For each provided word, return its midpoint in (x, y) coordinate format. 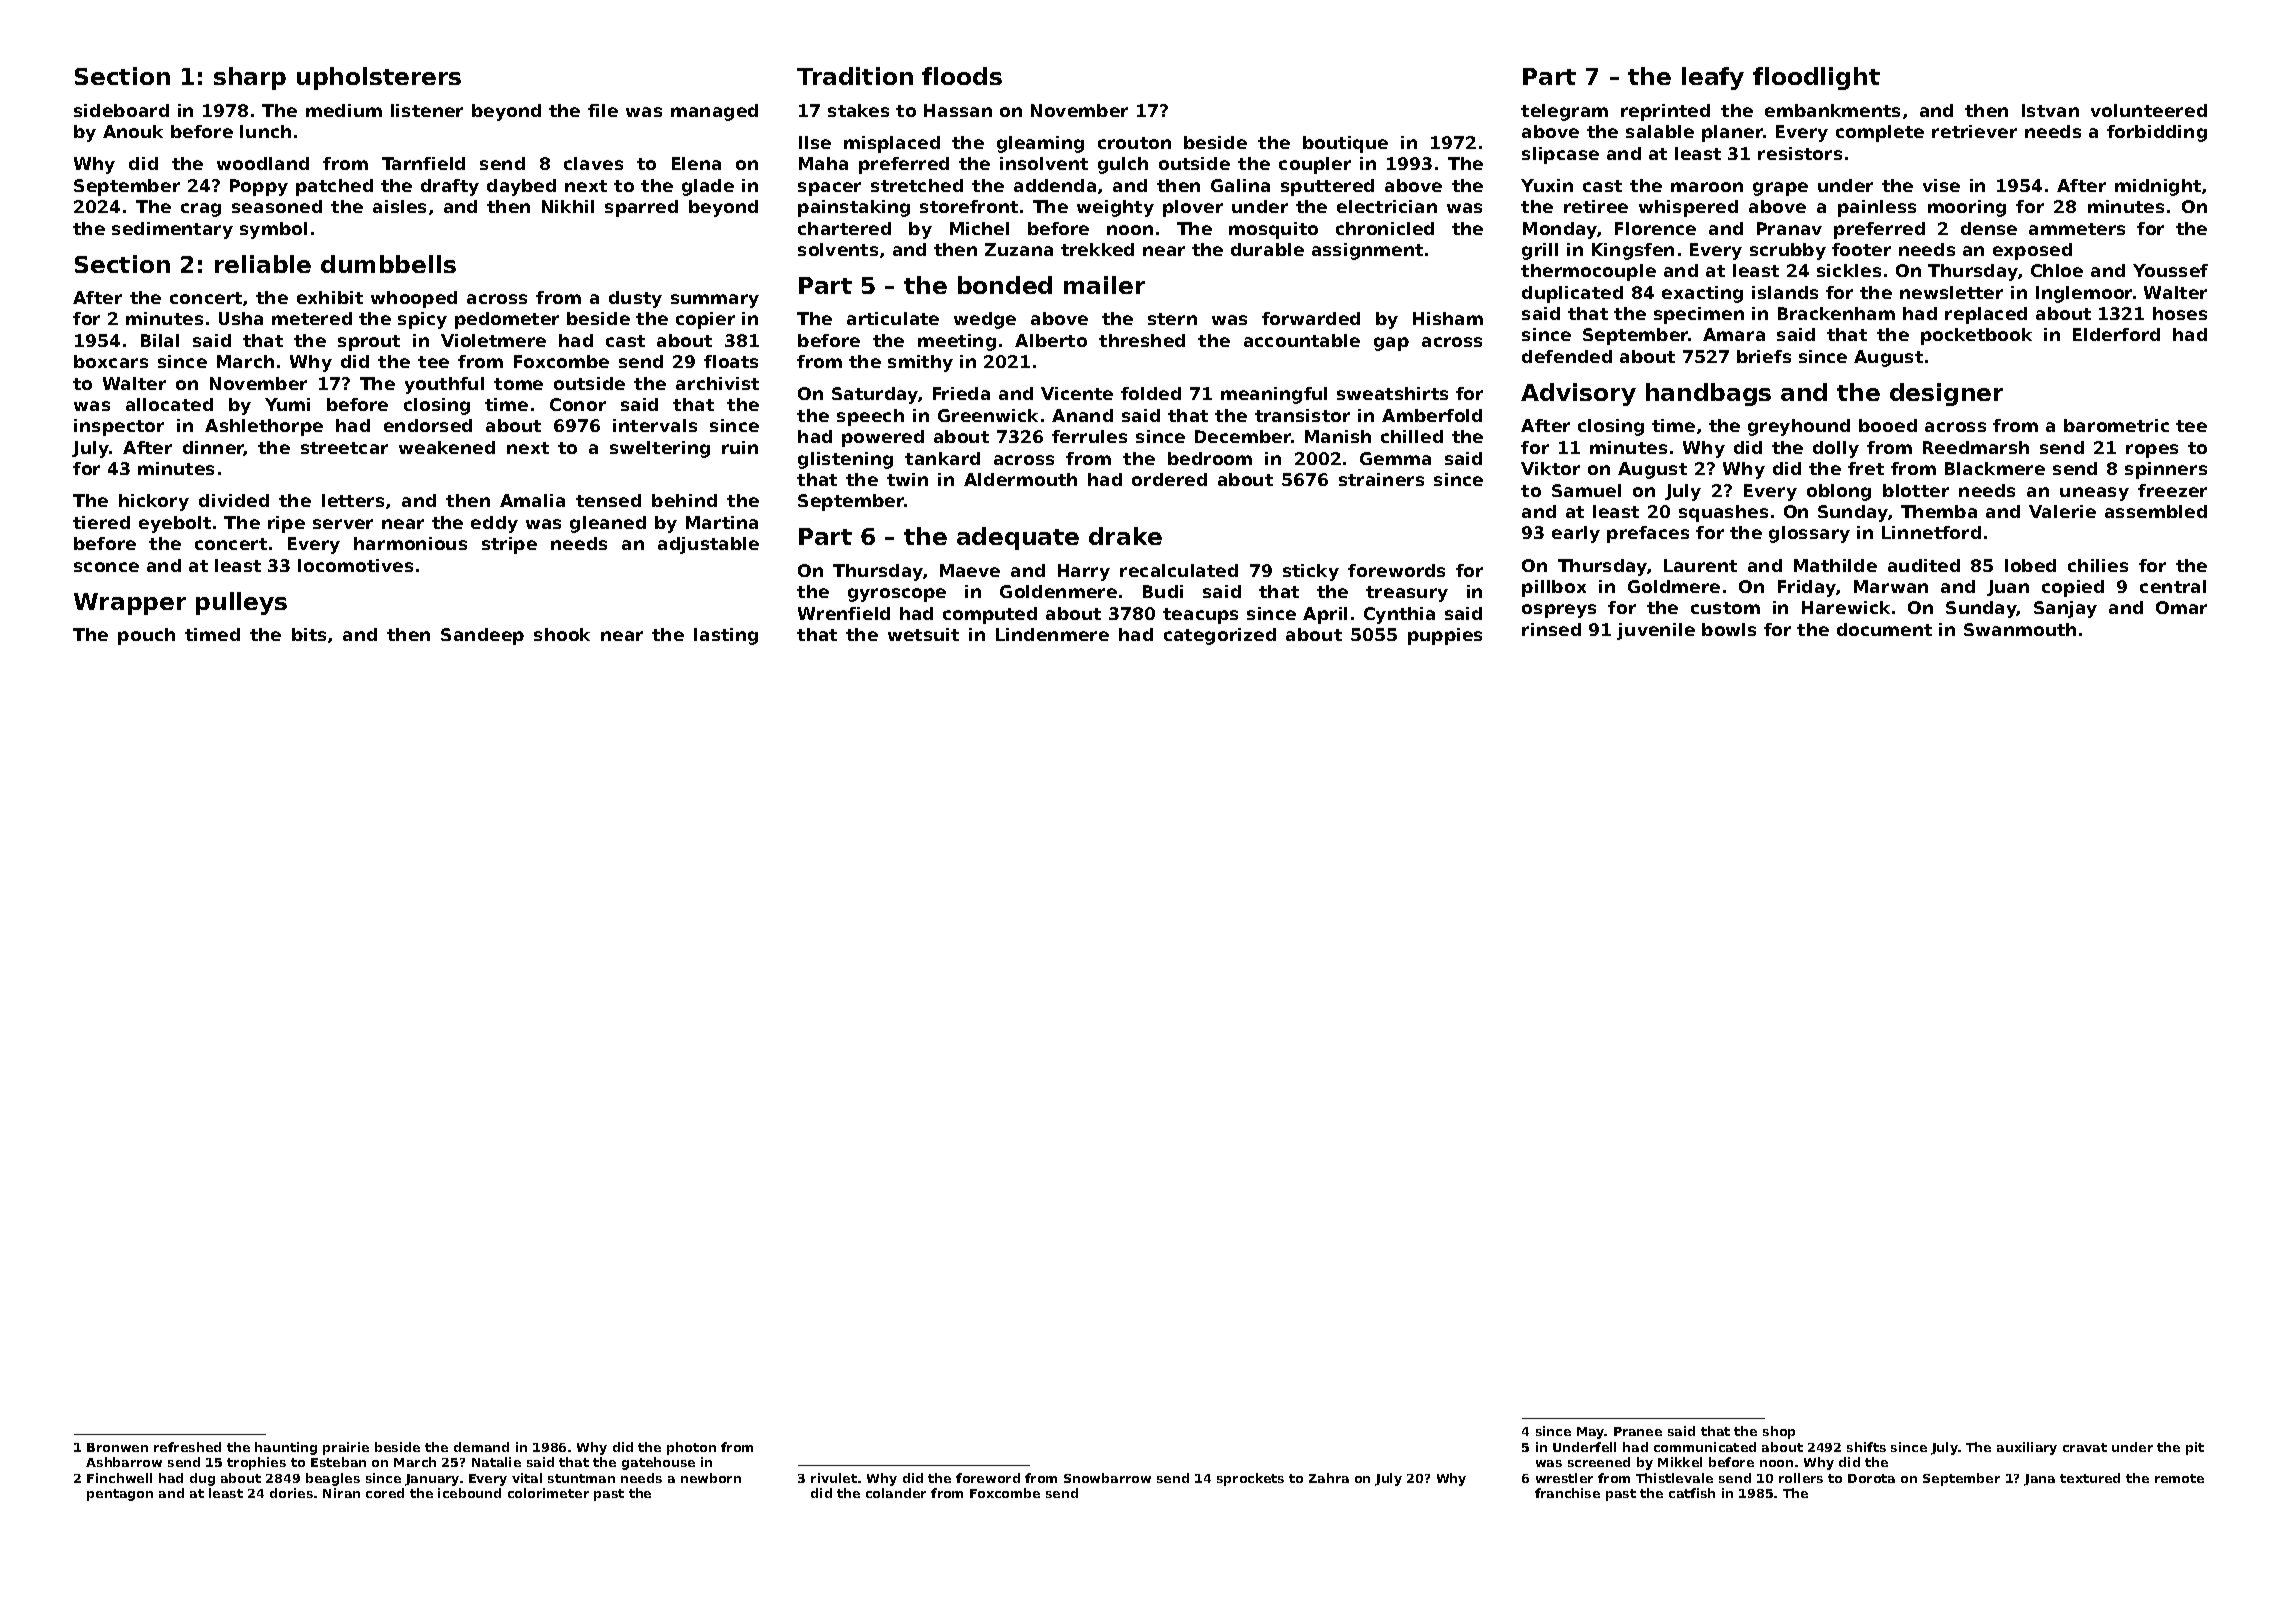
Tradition (855, 76)
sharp (250, 78)
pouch (146, 636)
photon (691, 1448)
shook (562, 634)
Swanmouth (2020, 629)
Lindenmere (1052, 634)
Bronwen (117, 1447)
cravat (2085, 1447)
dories (291, 1493)
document (1884, 629)
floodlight (1816, 78)
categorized (1220, 636)
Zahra (1329, 1478)
